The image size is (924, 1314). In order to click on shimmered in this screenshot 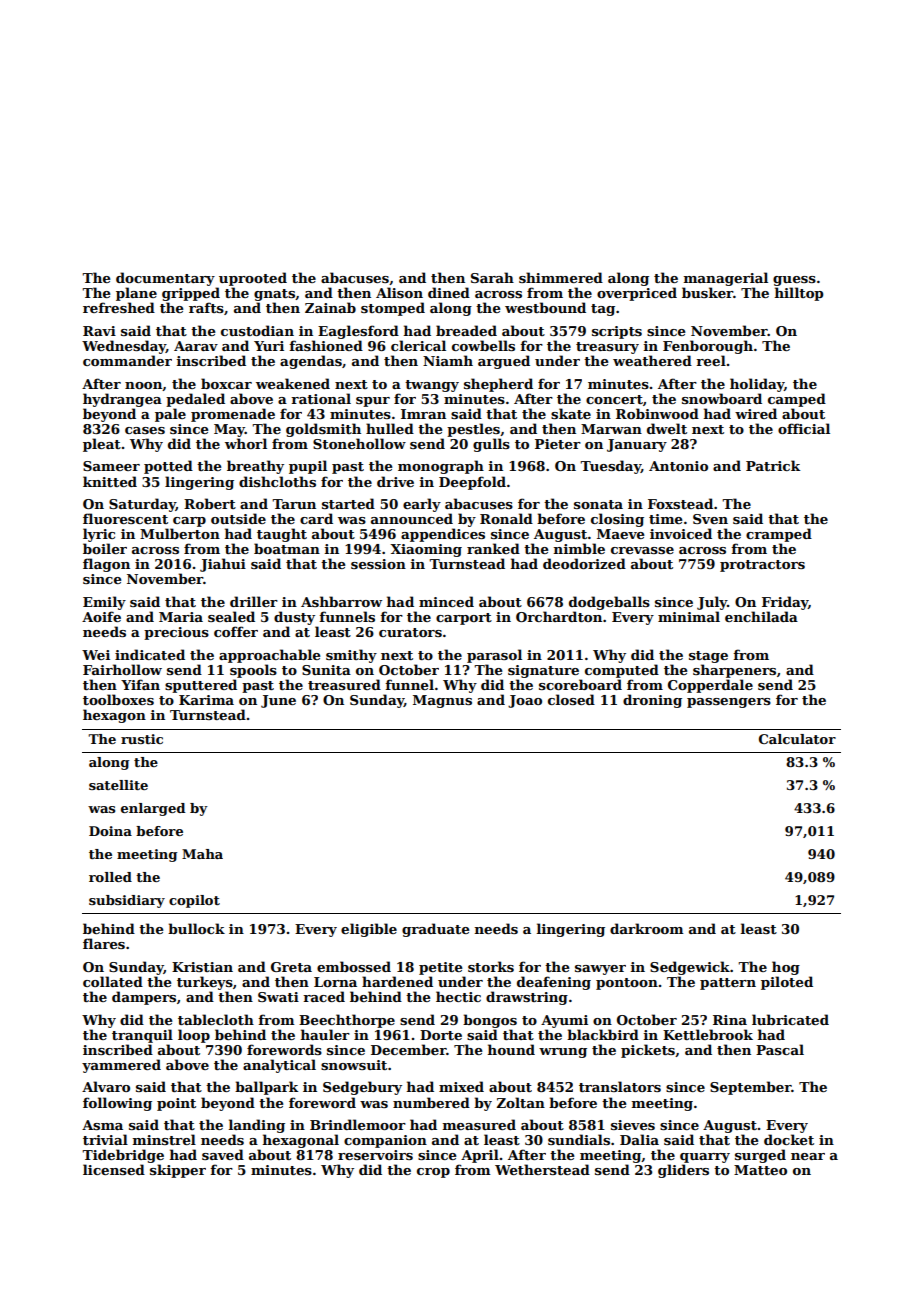, I will do `click(561, 277)`.
